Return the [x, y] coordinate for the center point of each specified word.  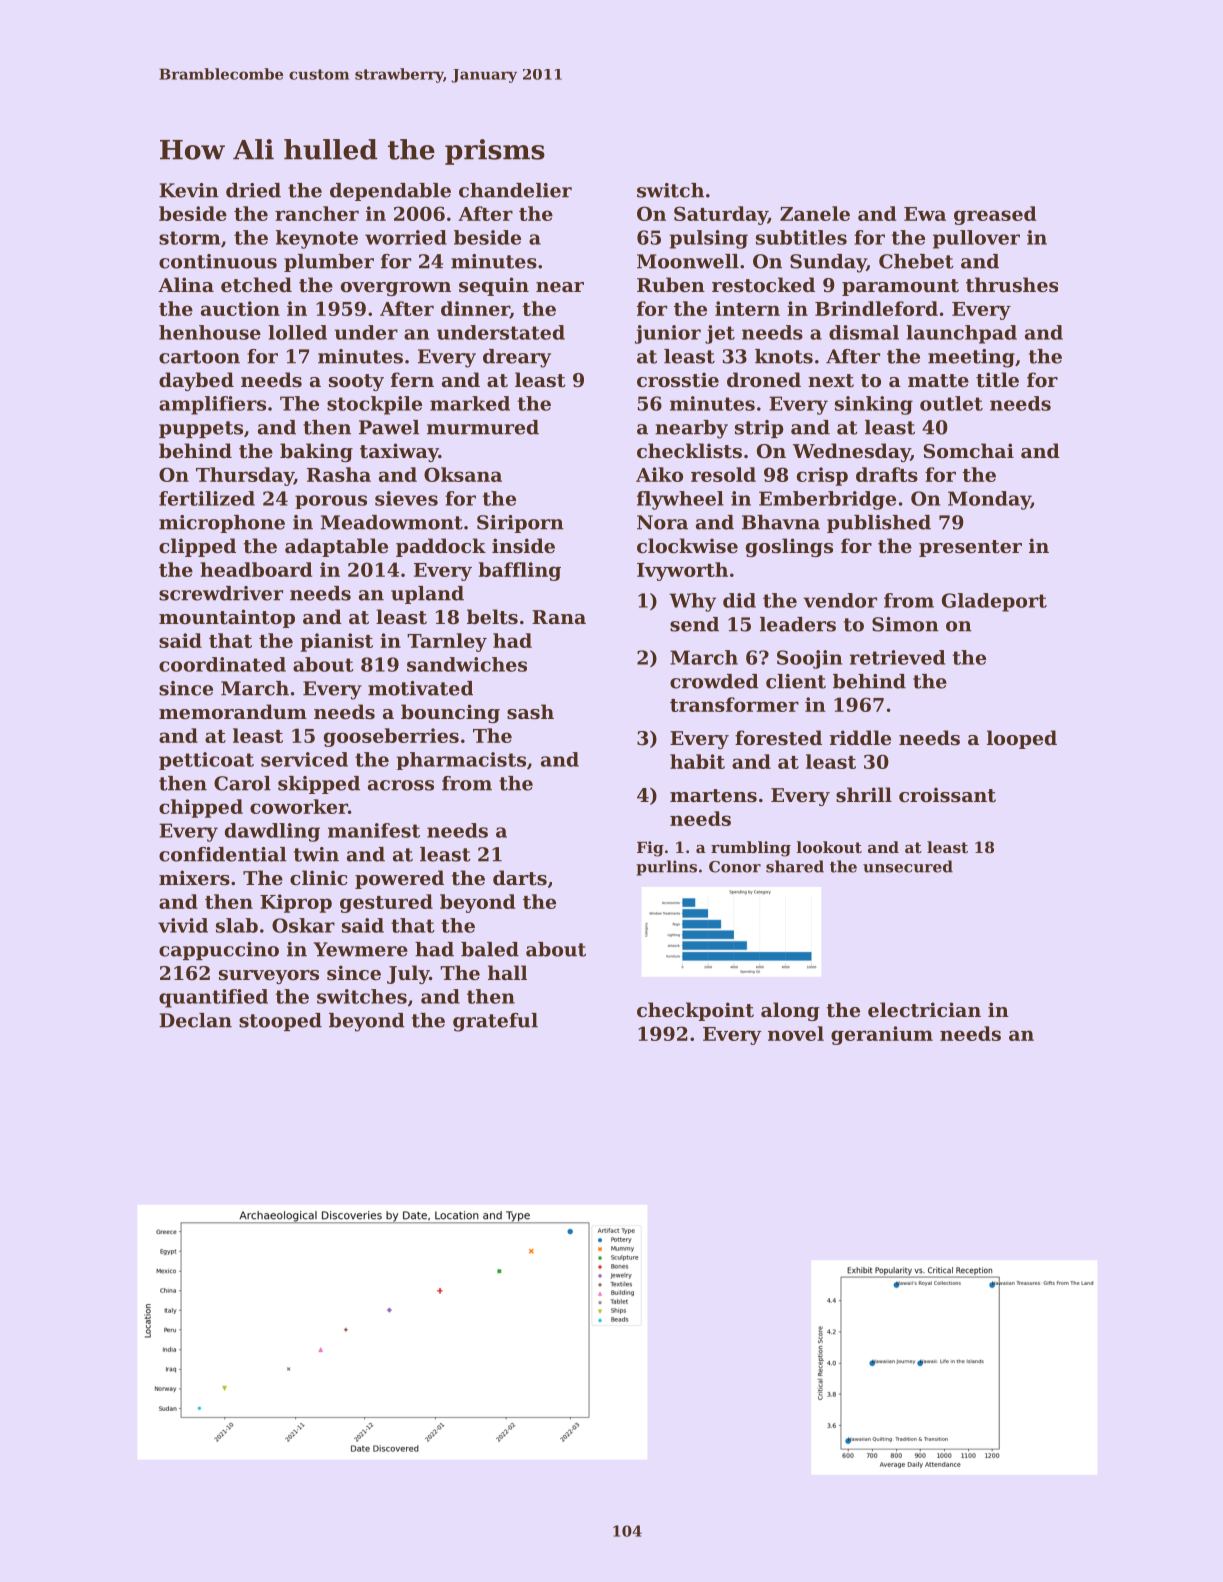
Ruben [671, 284]
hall [507, 972]
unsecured [908, 866]
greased [995, 215]
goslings [789, 547]
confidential [222, 854]
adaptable [336, 547]
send [694, 624]
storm [190, 238]
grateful [495, 1022]
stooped [280, 1022]
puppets [201, 429]
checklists [689, 451]
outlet [951, 403]
